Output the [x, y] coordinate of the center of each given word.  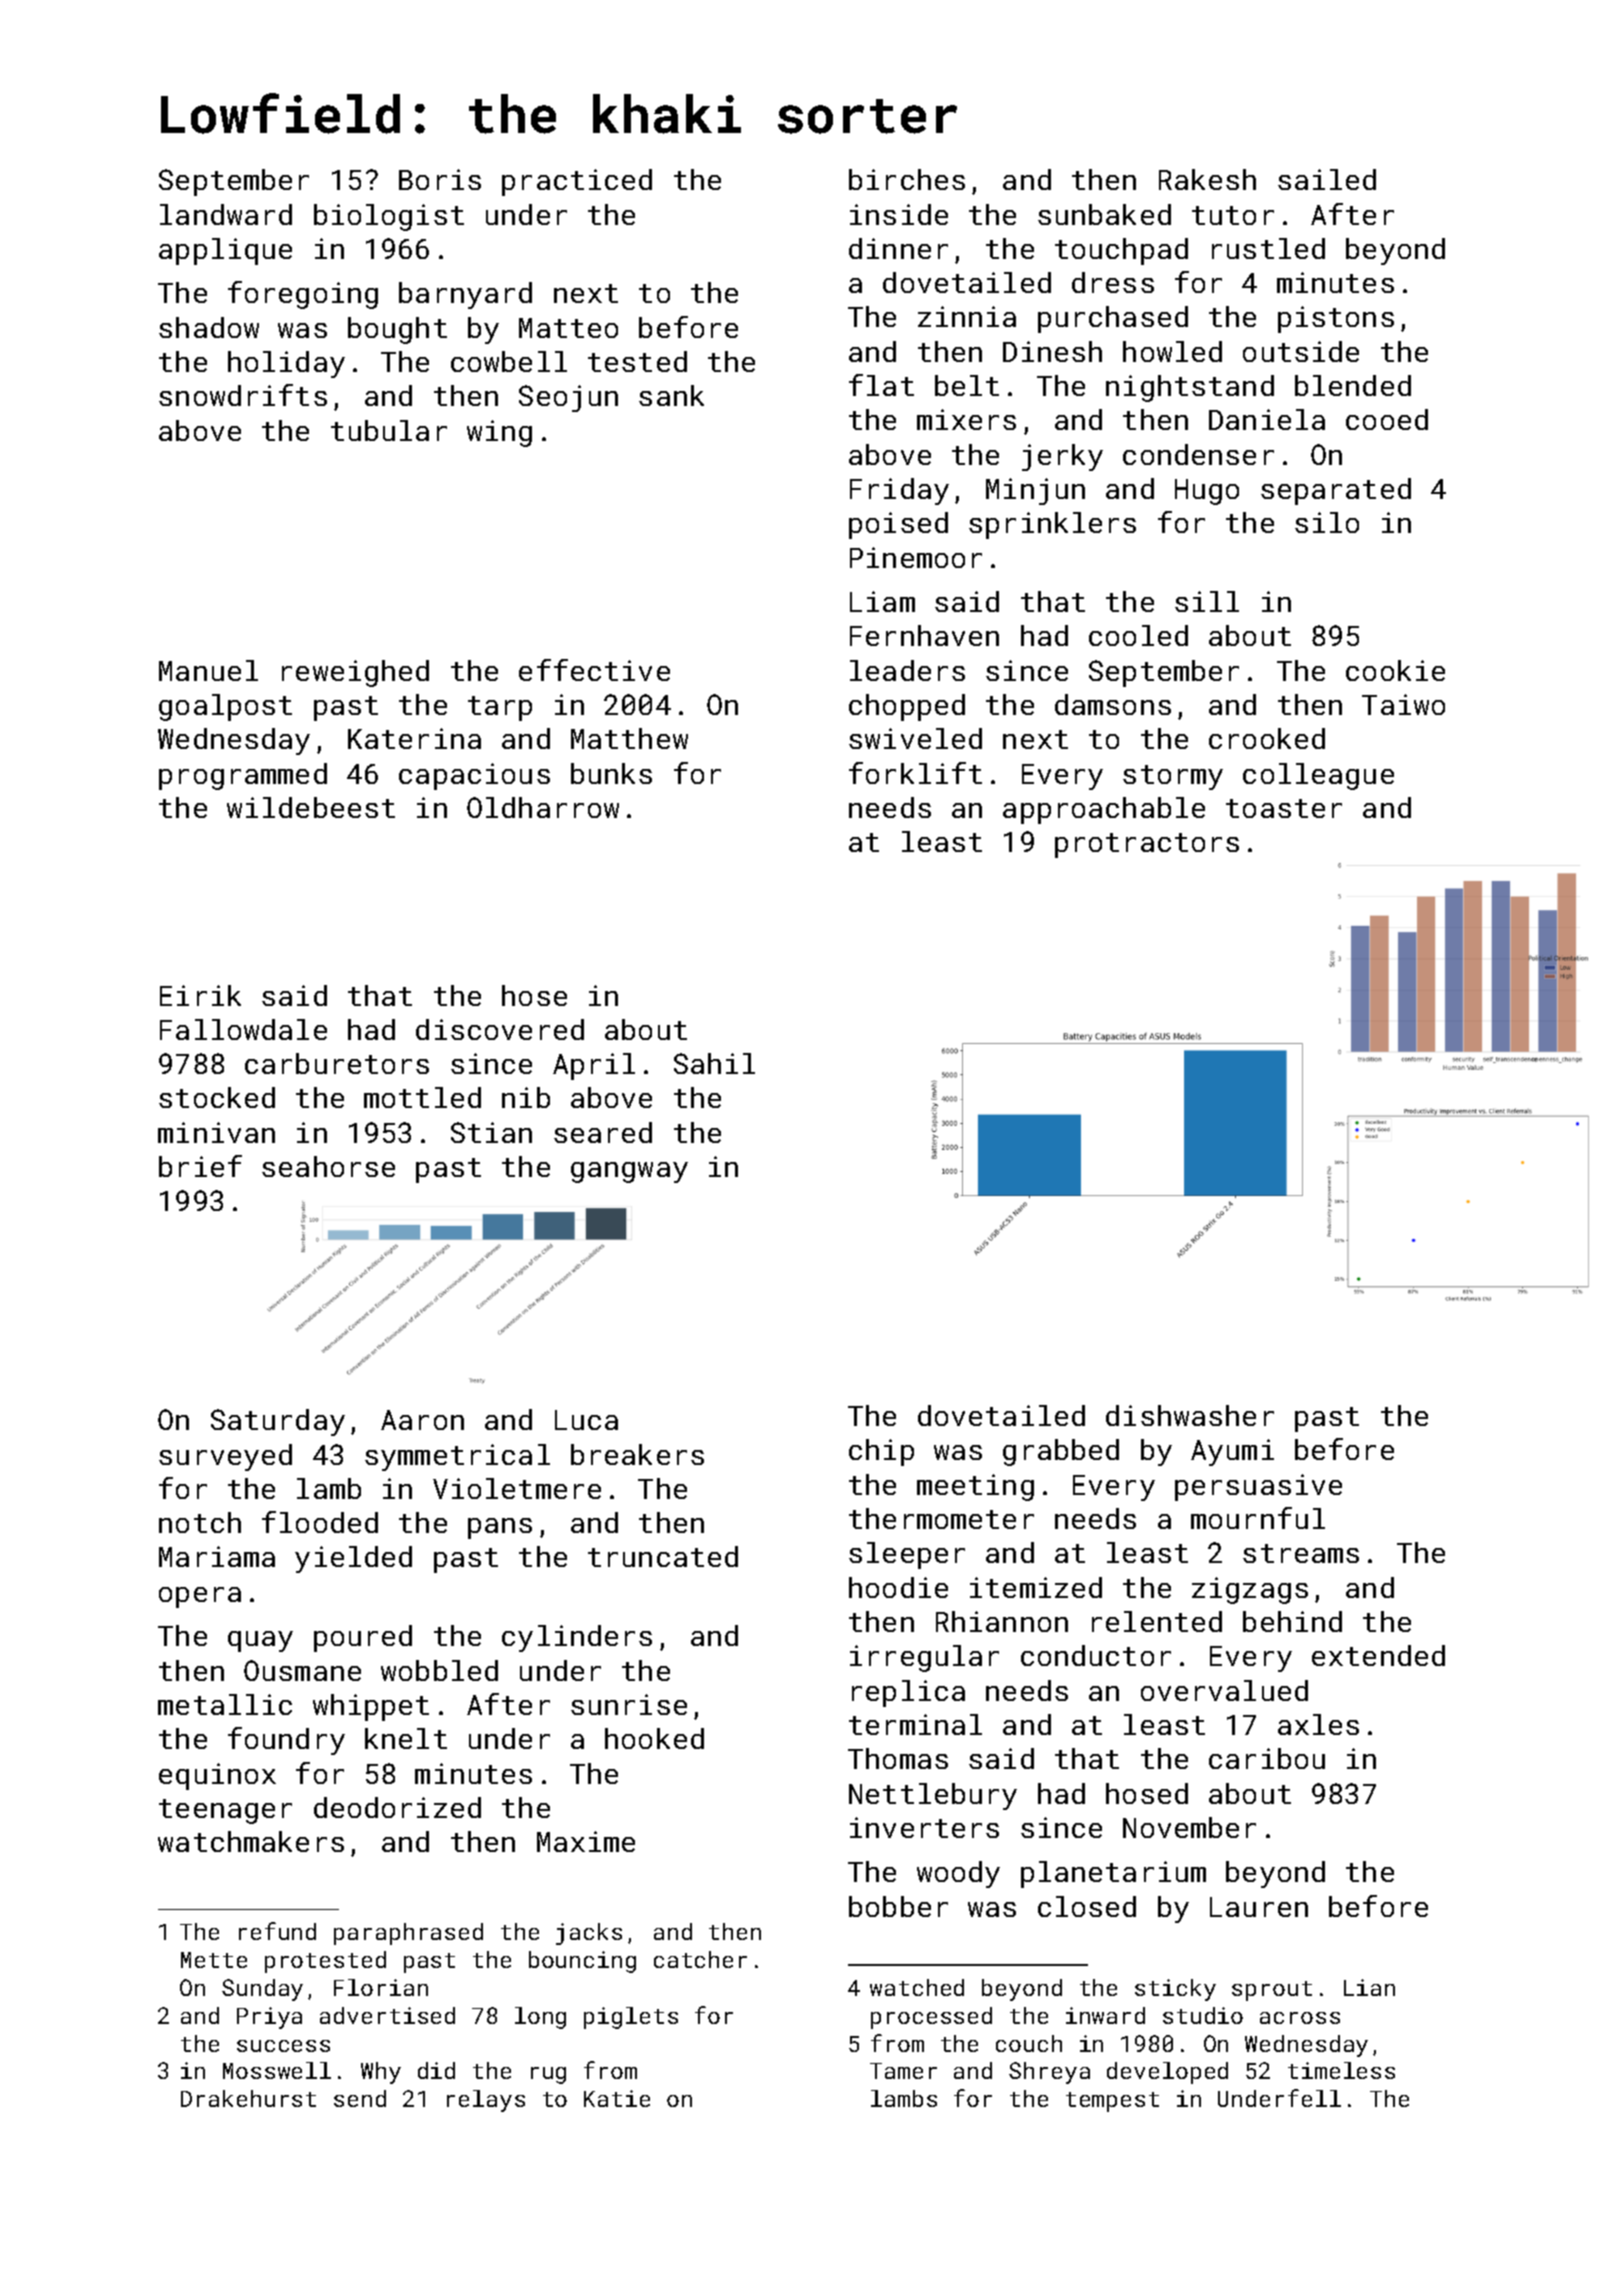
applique [225, 251]
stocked [217, 1097]
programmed [243, 776]
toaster [1284, 808]
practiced [577, 182]
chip [881, 1452]
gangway [629, 1172]
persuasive [1258, 1487]
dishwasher [1190, 1415]
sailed [1327, 179]
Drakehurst [248, 2098]
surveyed [225, 1457]
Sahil [714, 1063]
